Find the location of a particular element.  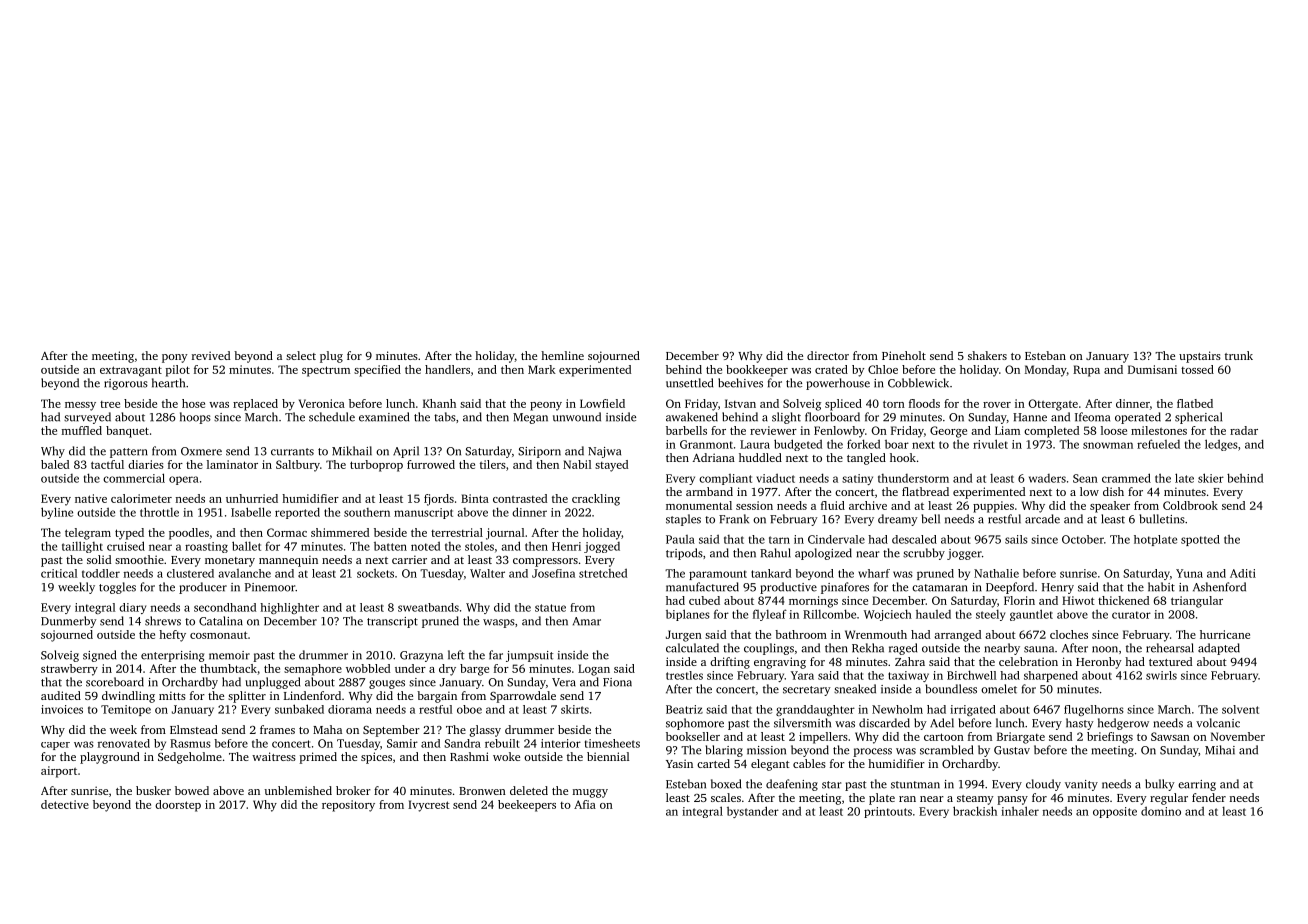

pony is located at coordinates (175, 358).
